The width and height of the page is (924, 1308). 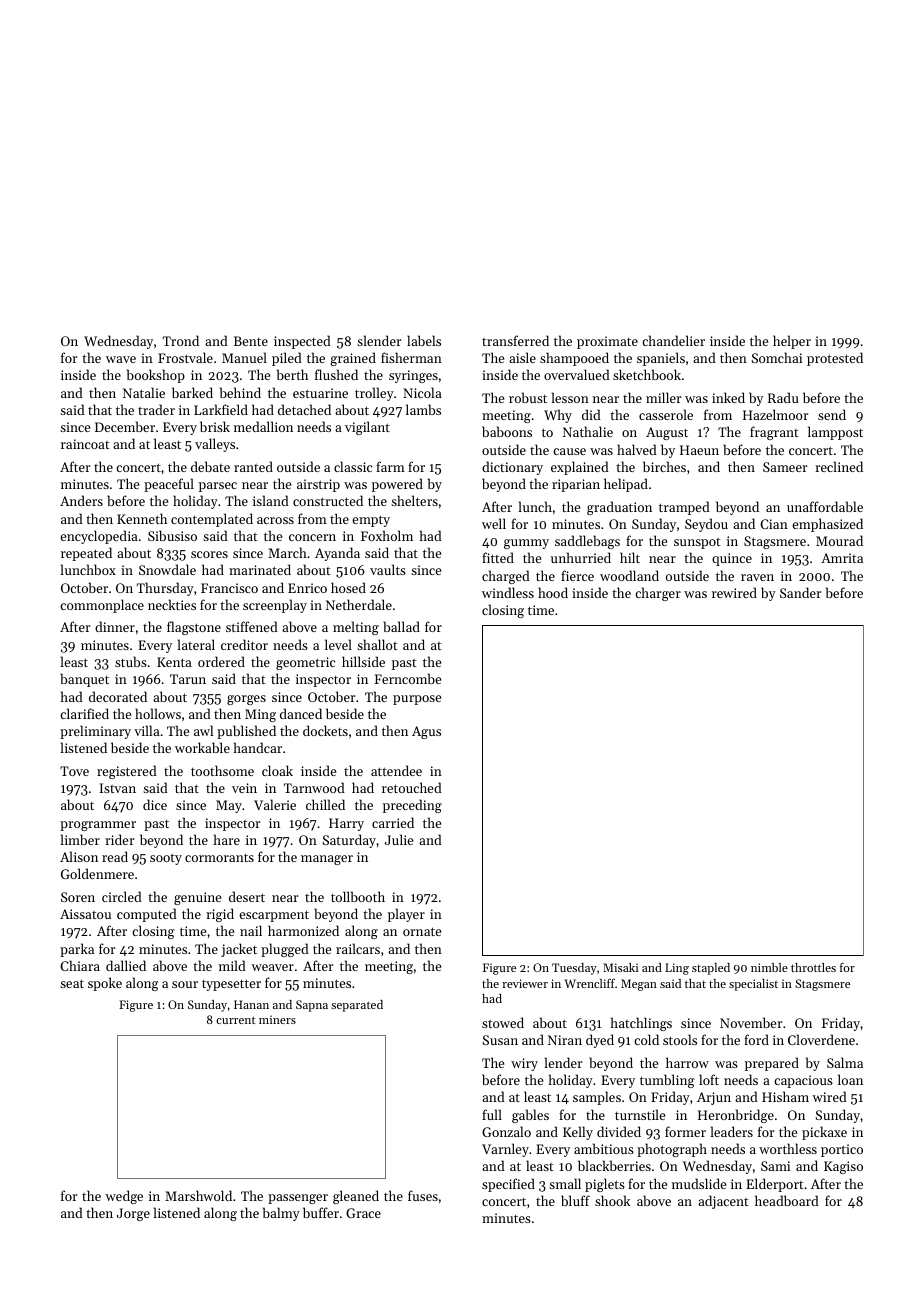 What do you see at coordinates (839, 540) in the page?
I see `Mourad` at bounding box center [839, 540].
